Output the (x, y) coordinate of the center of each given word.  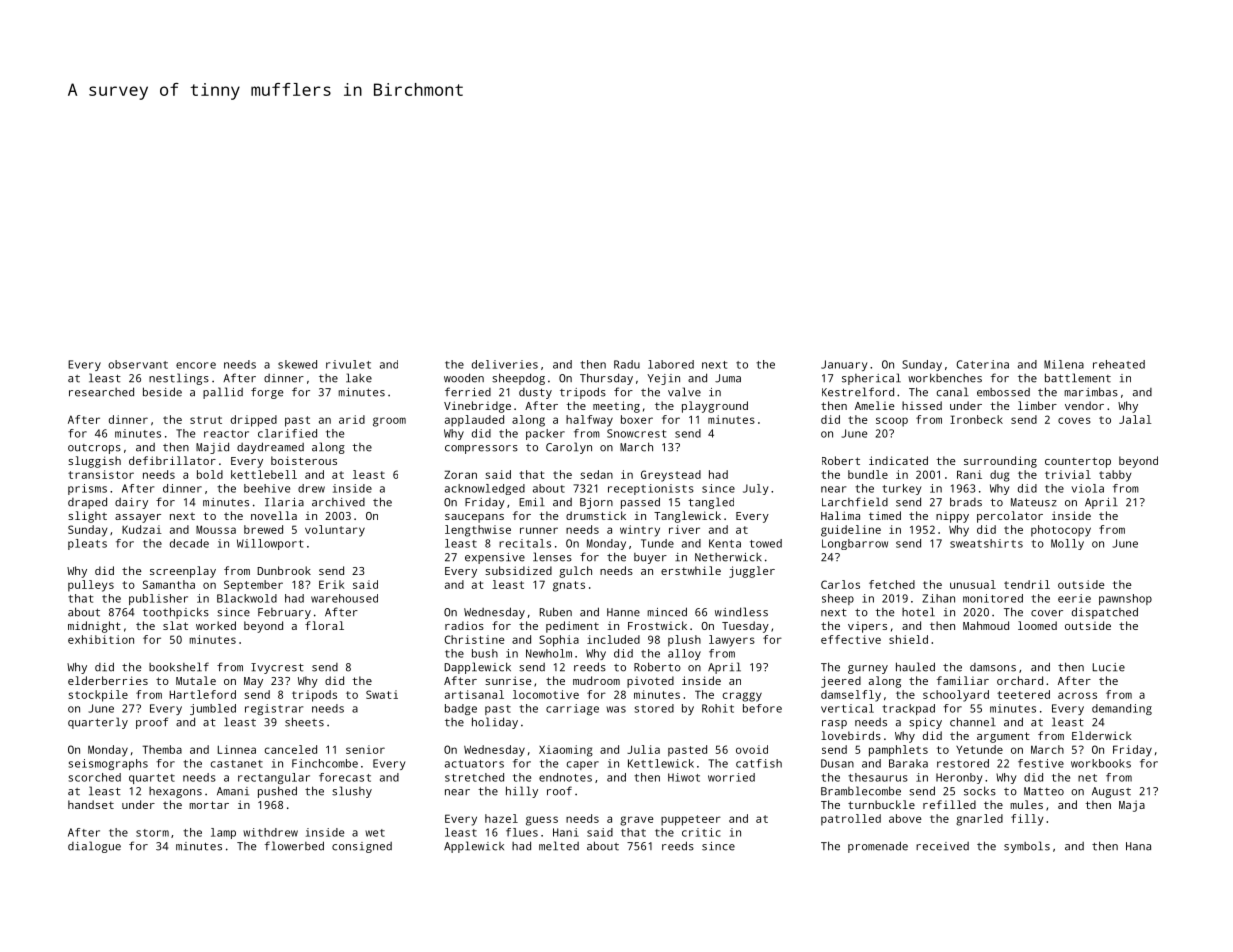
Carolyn (569, 448)
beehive (267, 488)
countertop (1078, 462)
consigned (362, 847)
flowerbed (294, 846)
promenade (878, 847)
